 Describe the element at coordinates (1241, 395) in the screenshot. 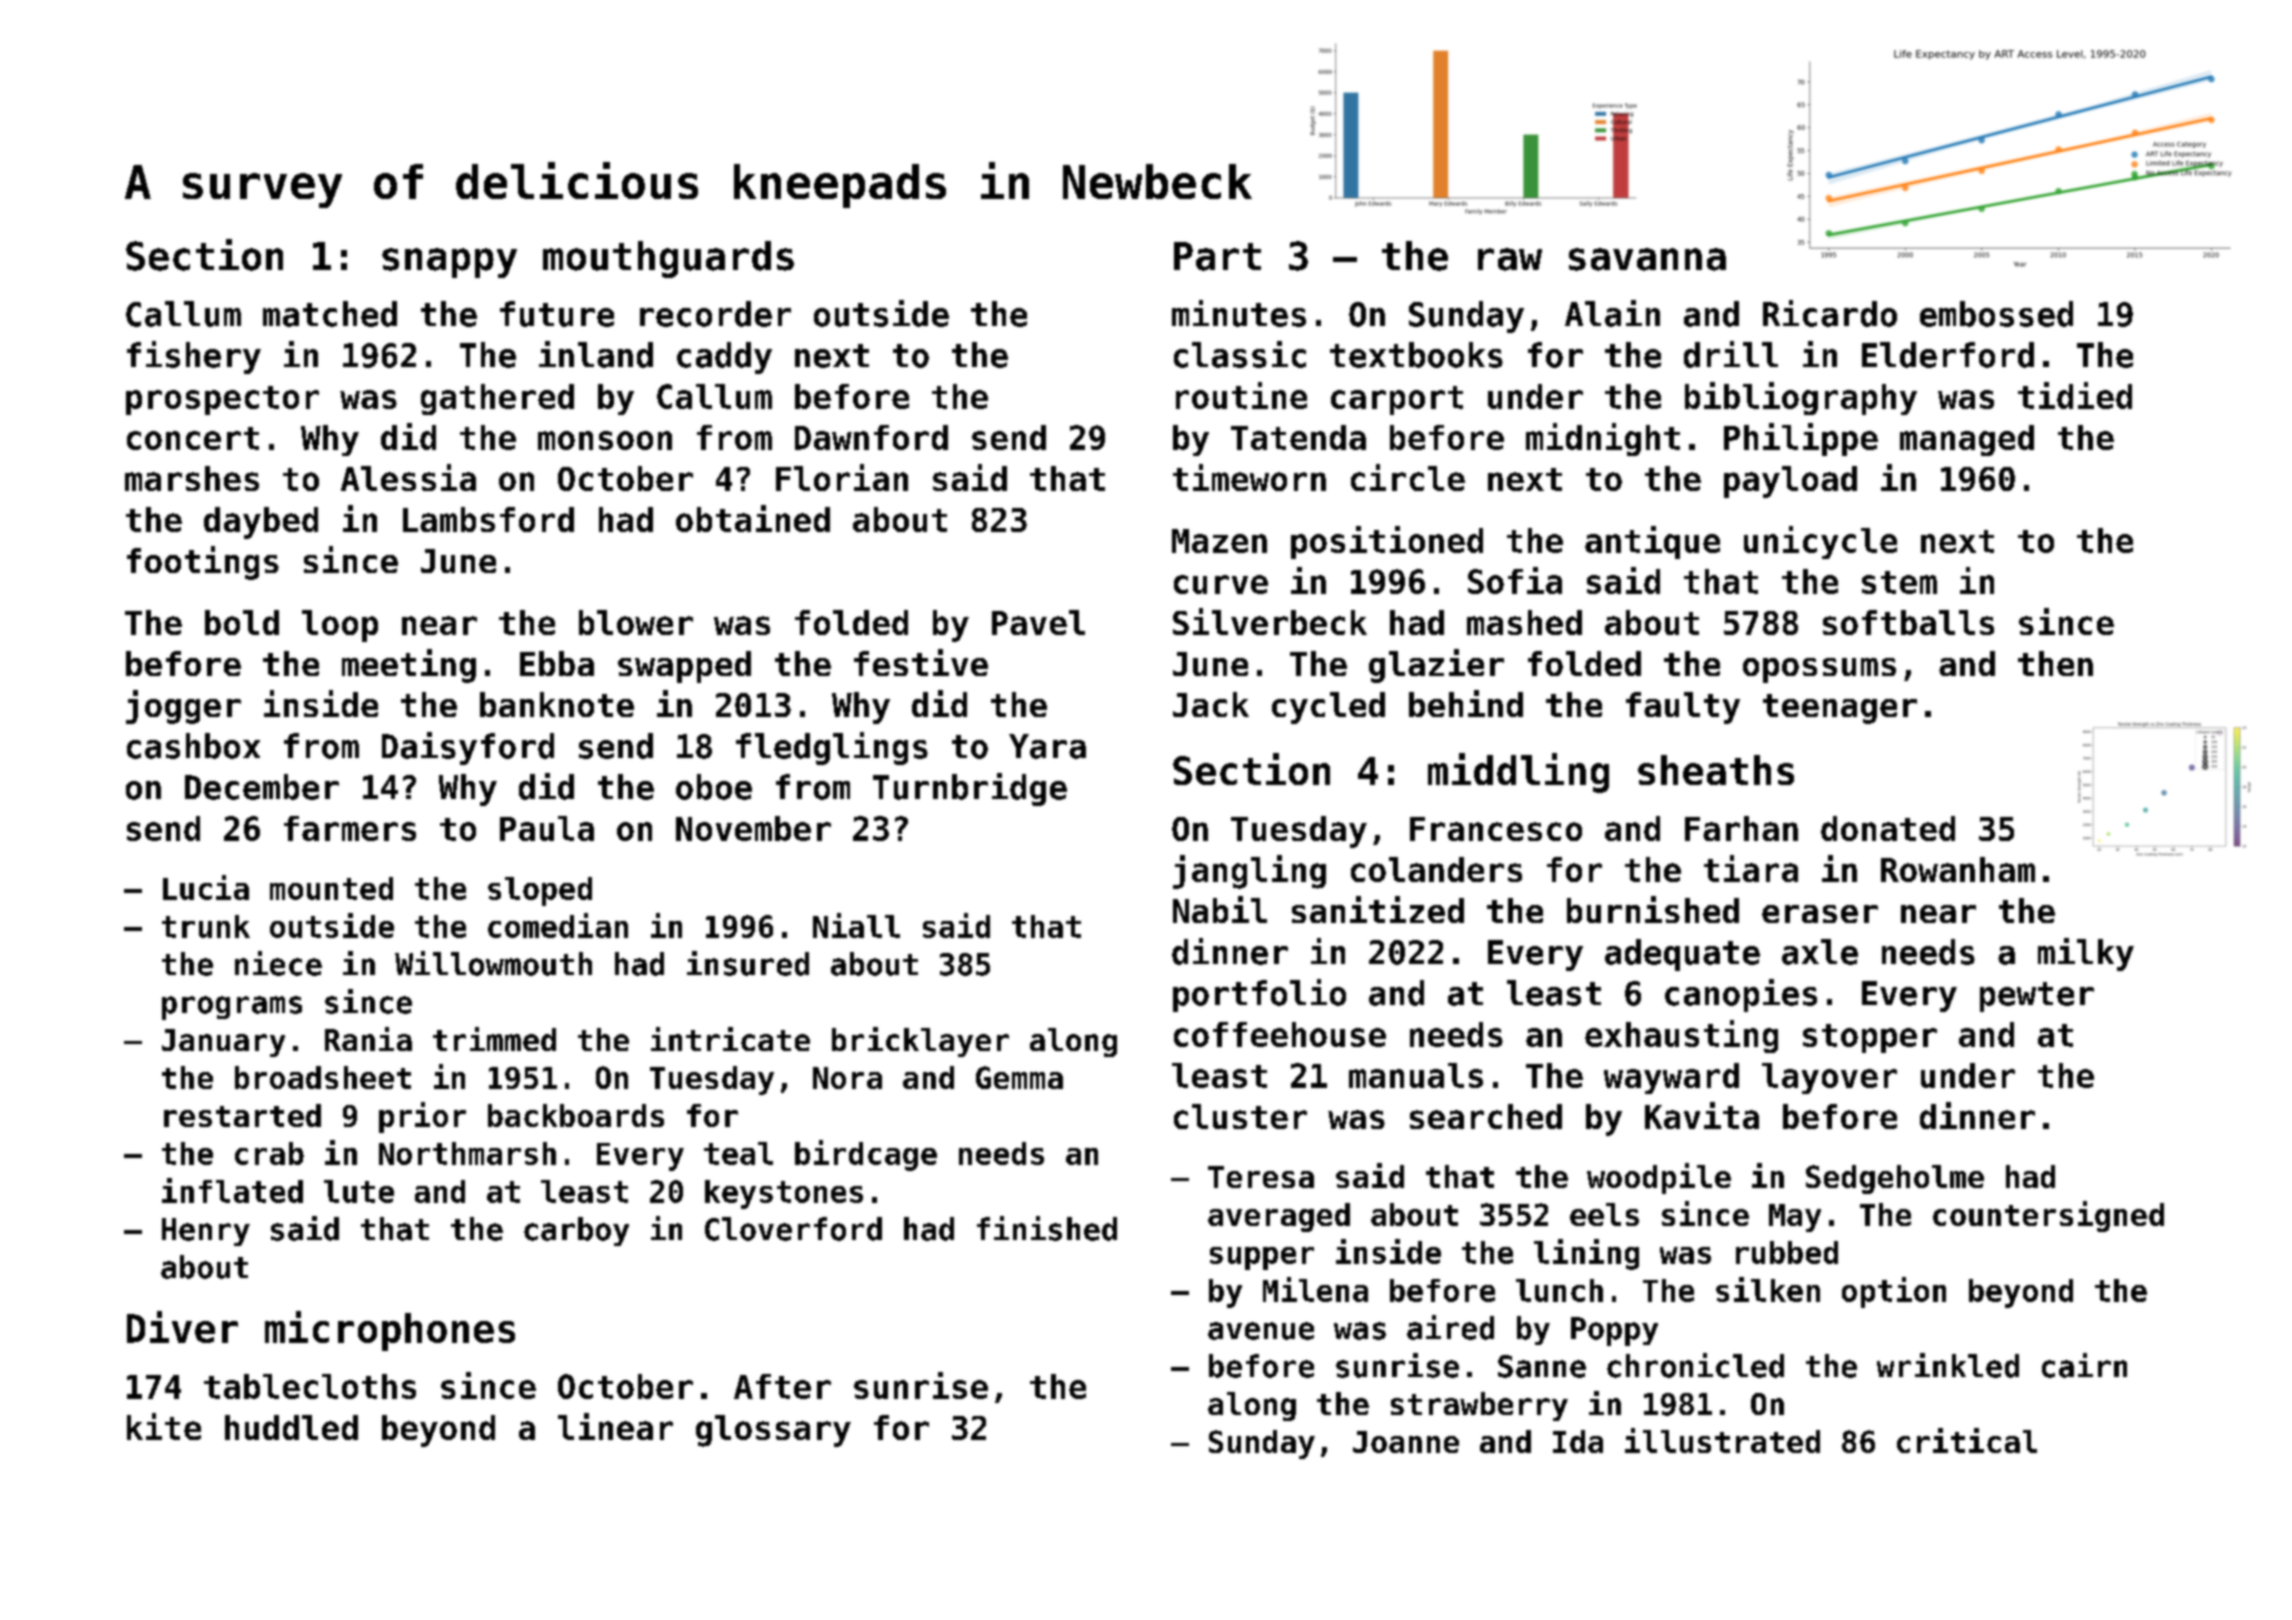

I see `routine` at that location.
